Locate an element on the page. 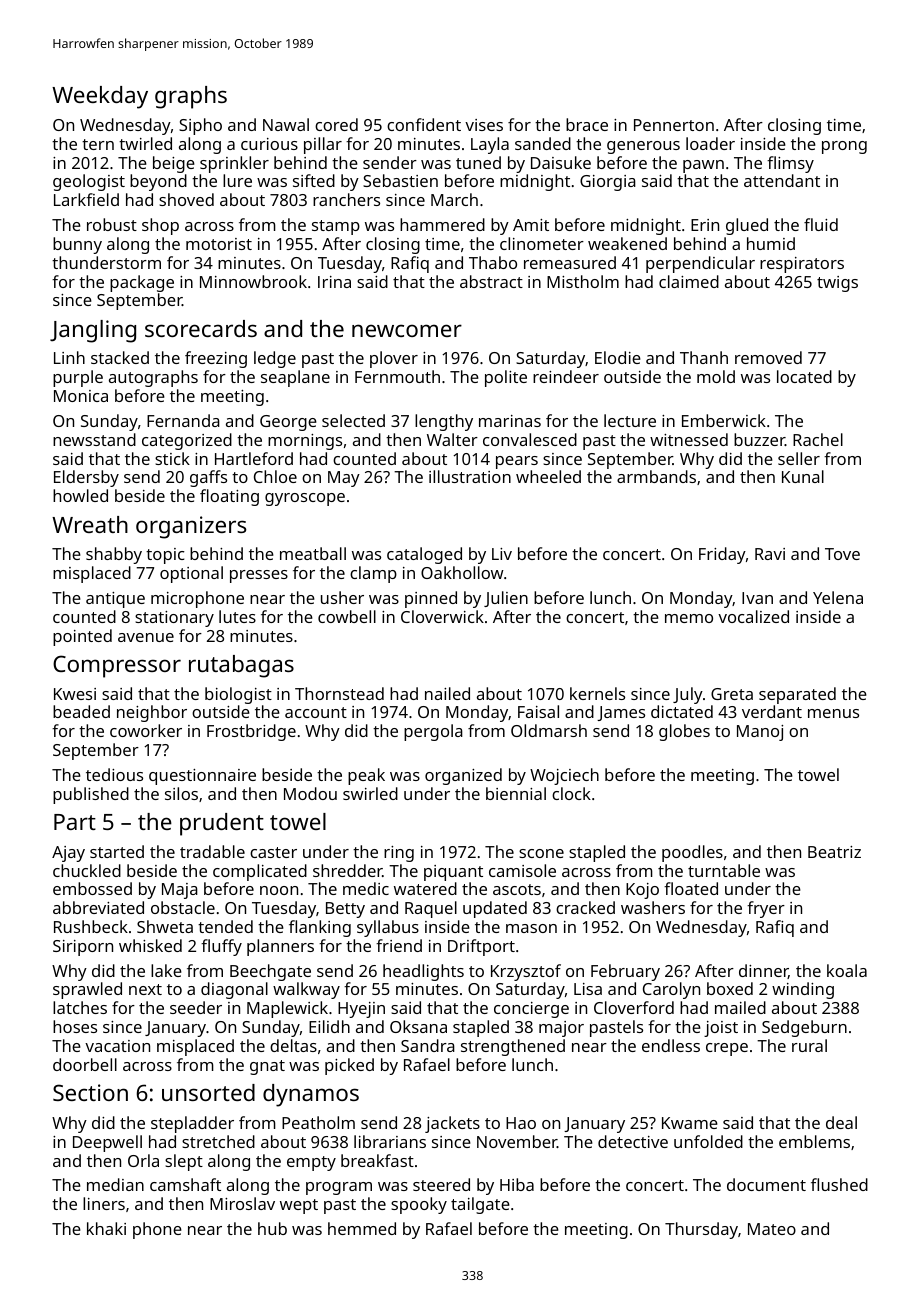 The image size is (924, 1308). obstacle is located at coordinates (183, 907).
